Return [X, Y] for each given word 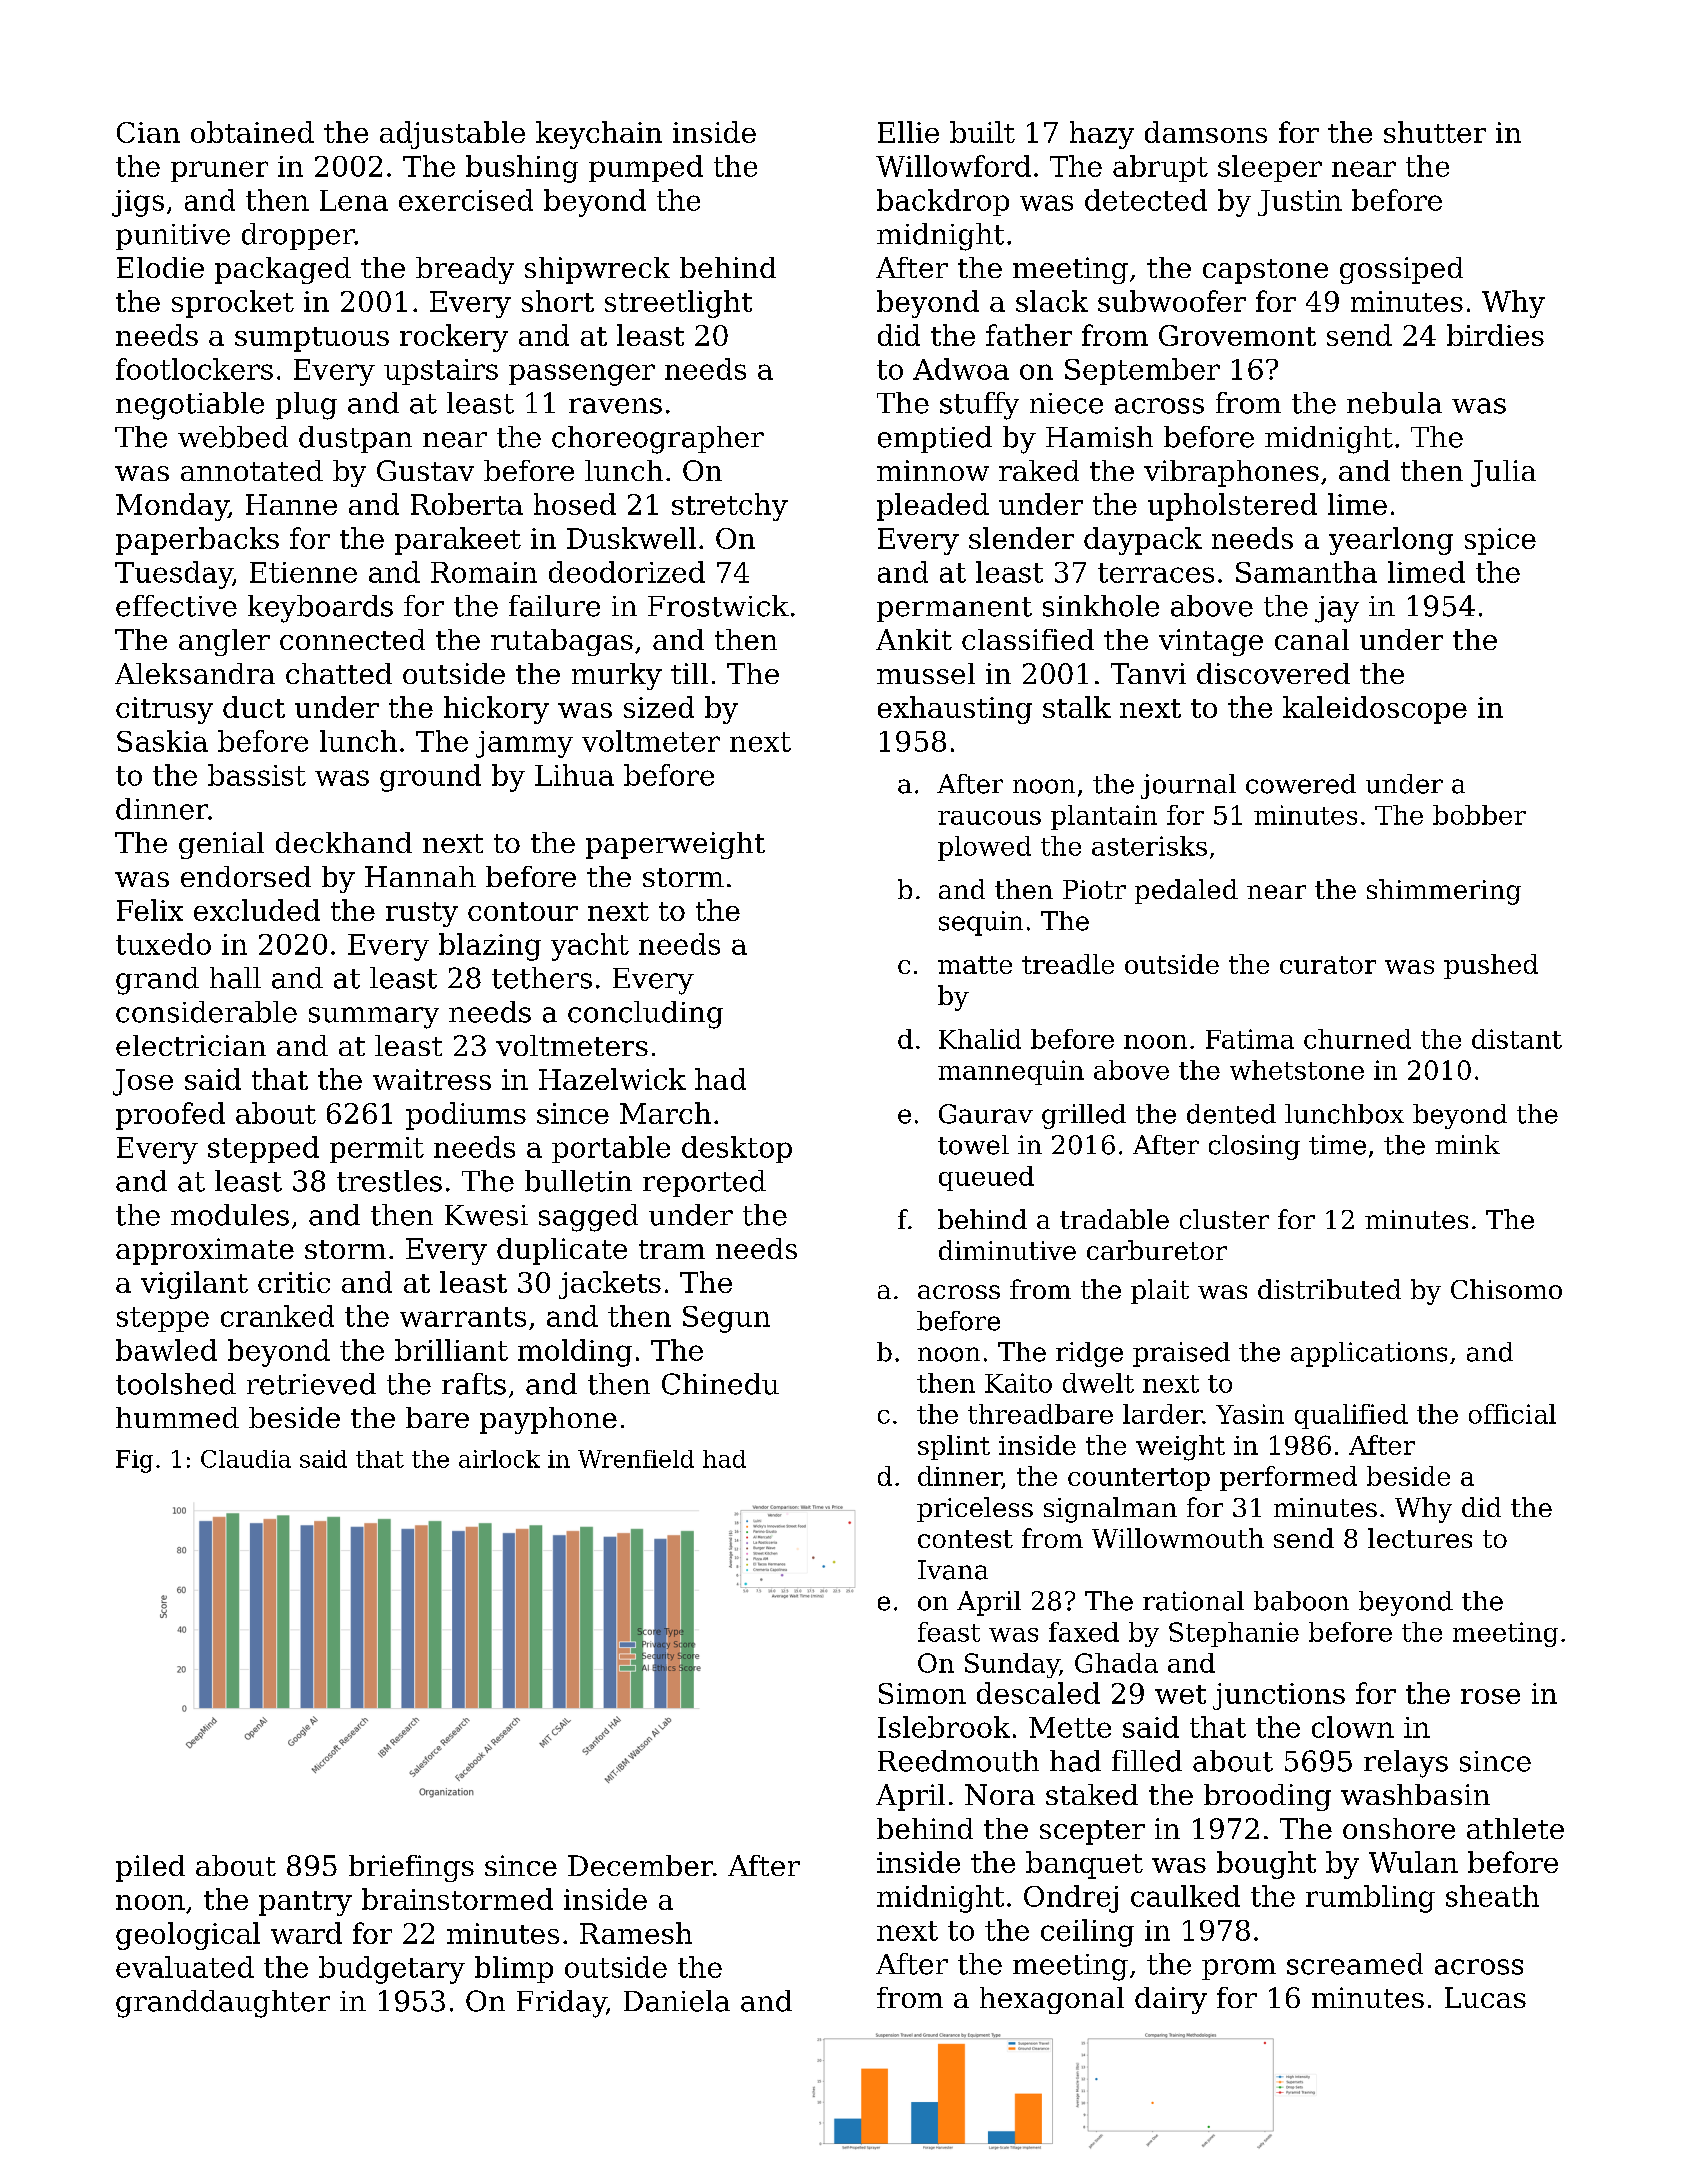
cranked [277, 1316]
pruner [219, 171]
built [982, 132]
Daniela [677, 2001]
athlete [1515, 1828]
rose [1490, 1696]
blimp [514, 1969]
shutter [1435, 132]
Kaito [1018, 1383]
